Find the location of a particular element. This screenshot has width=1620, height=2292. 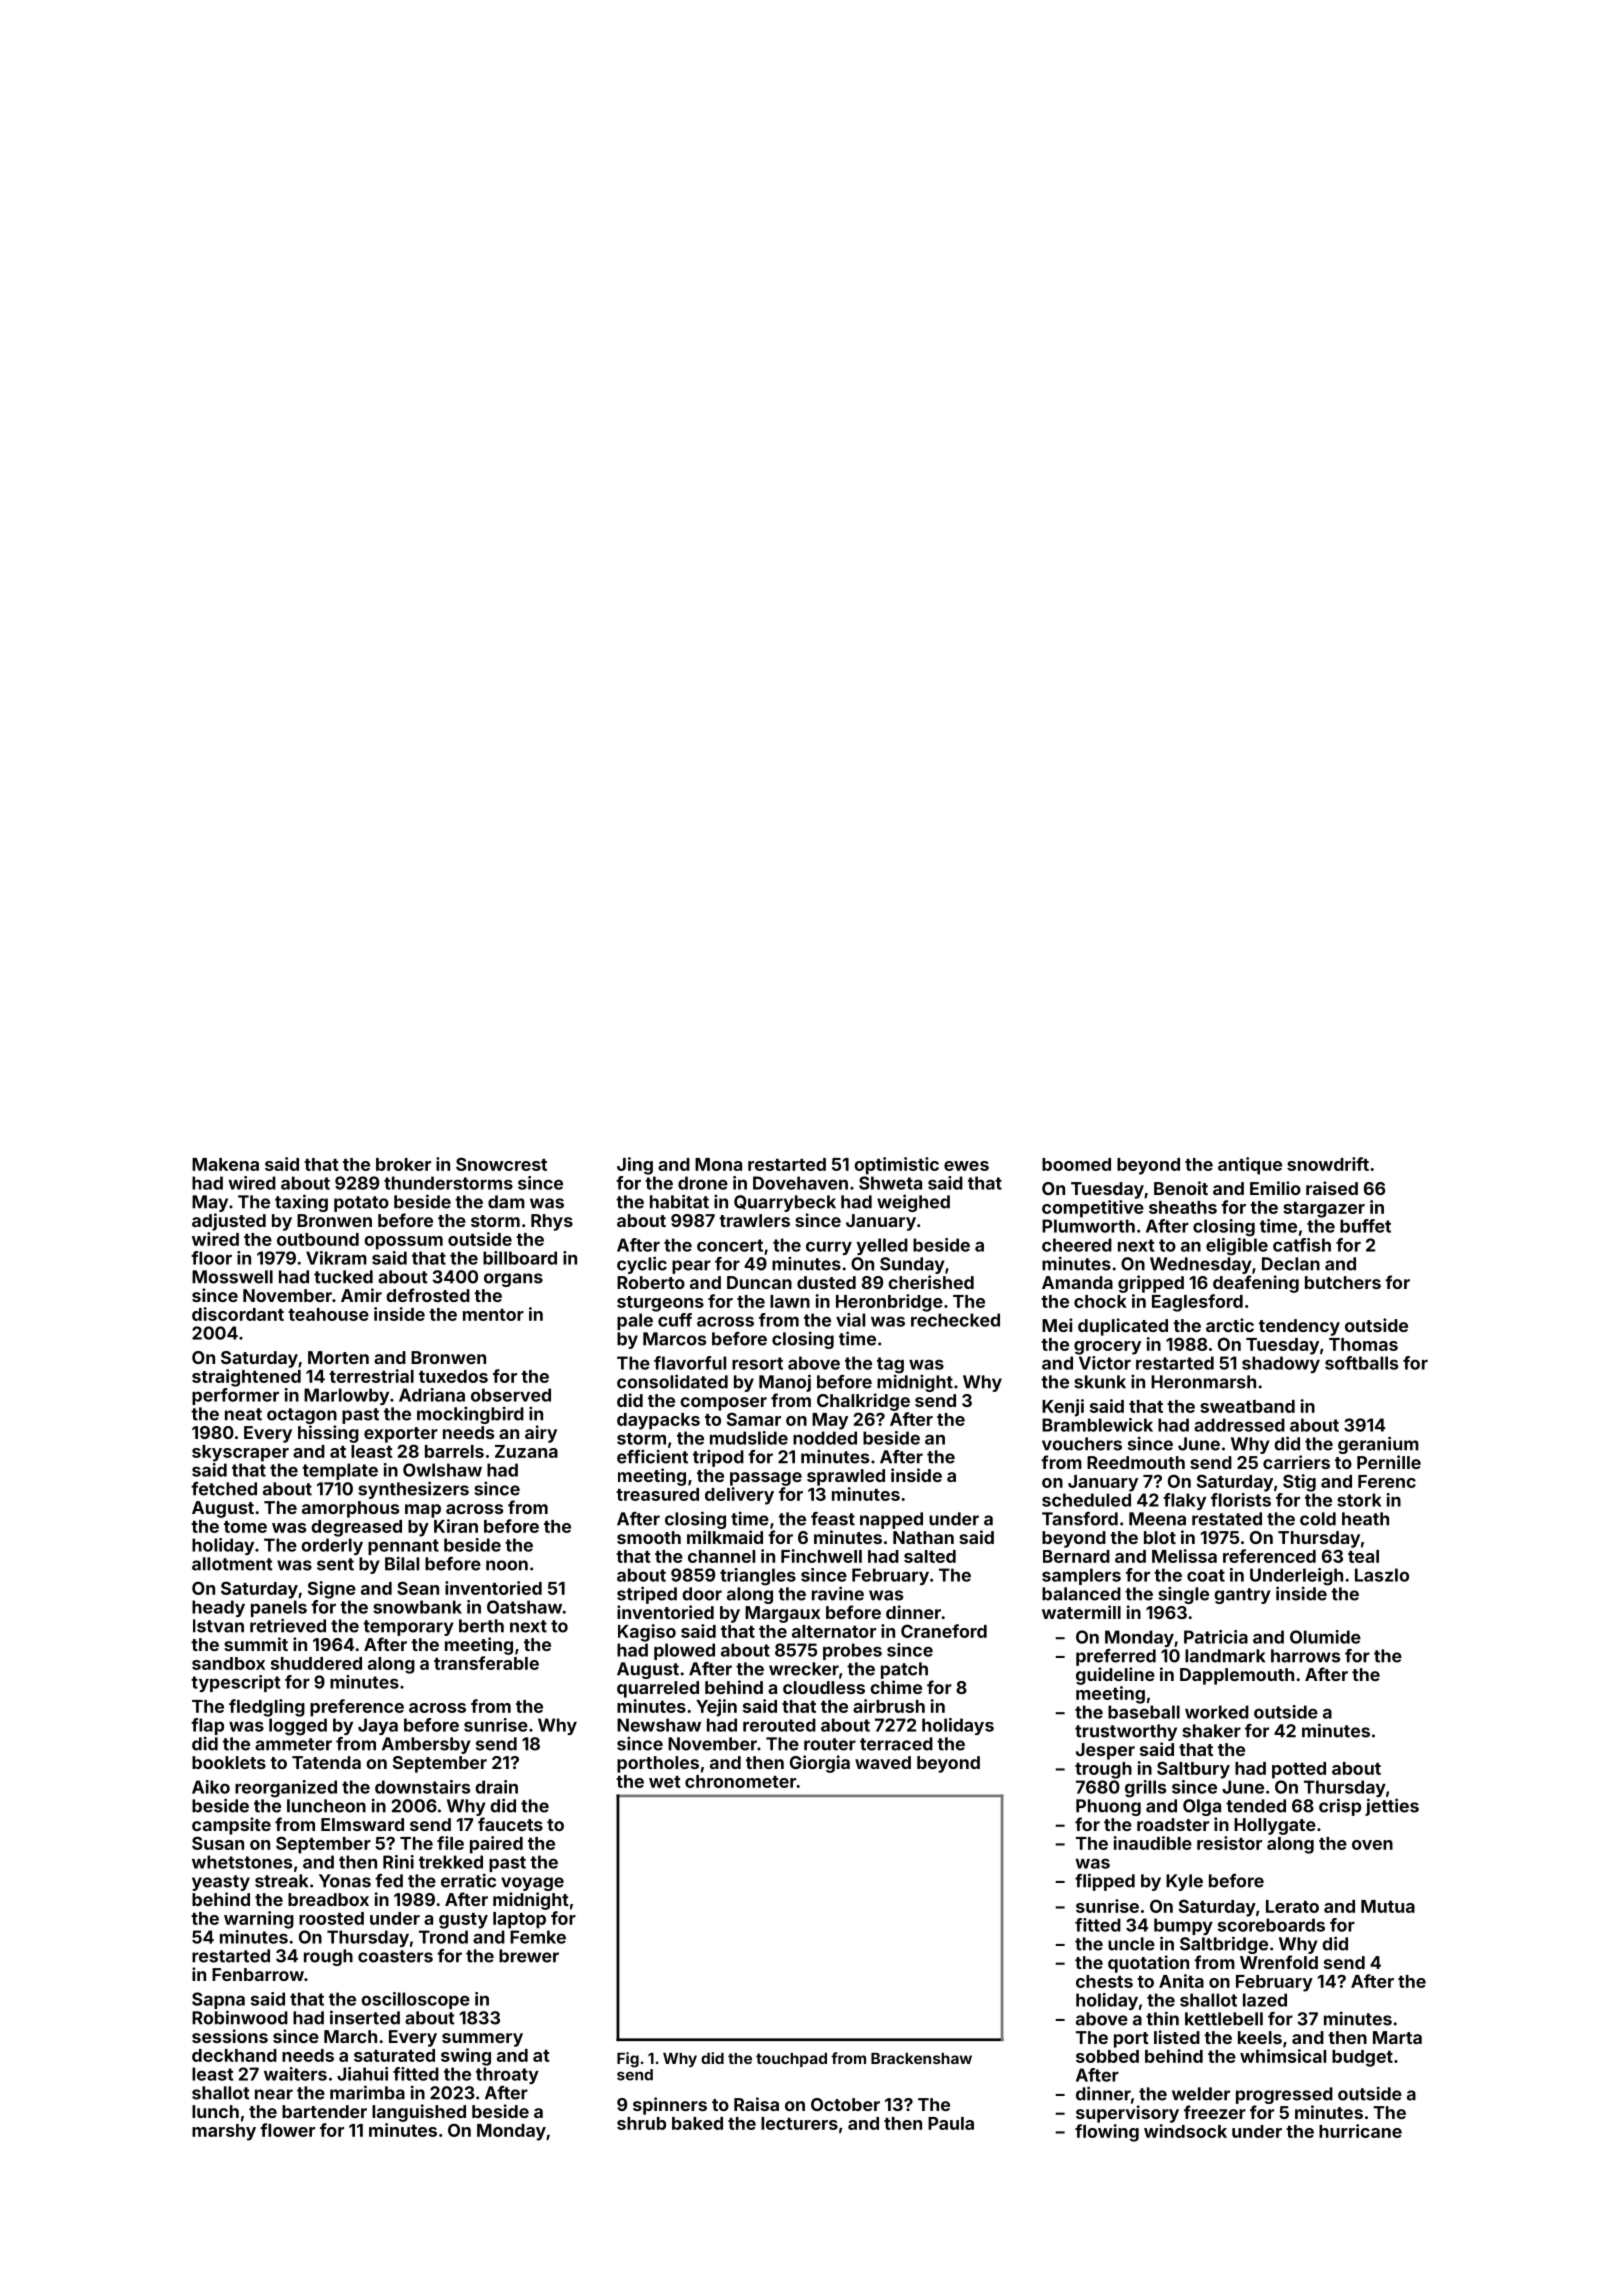

Ambersby is located at coordinates (426, 1745).
